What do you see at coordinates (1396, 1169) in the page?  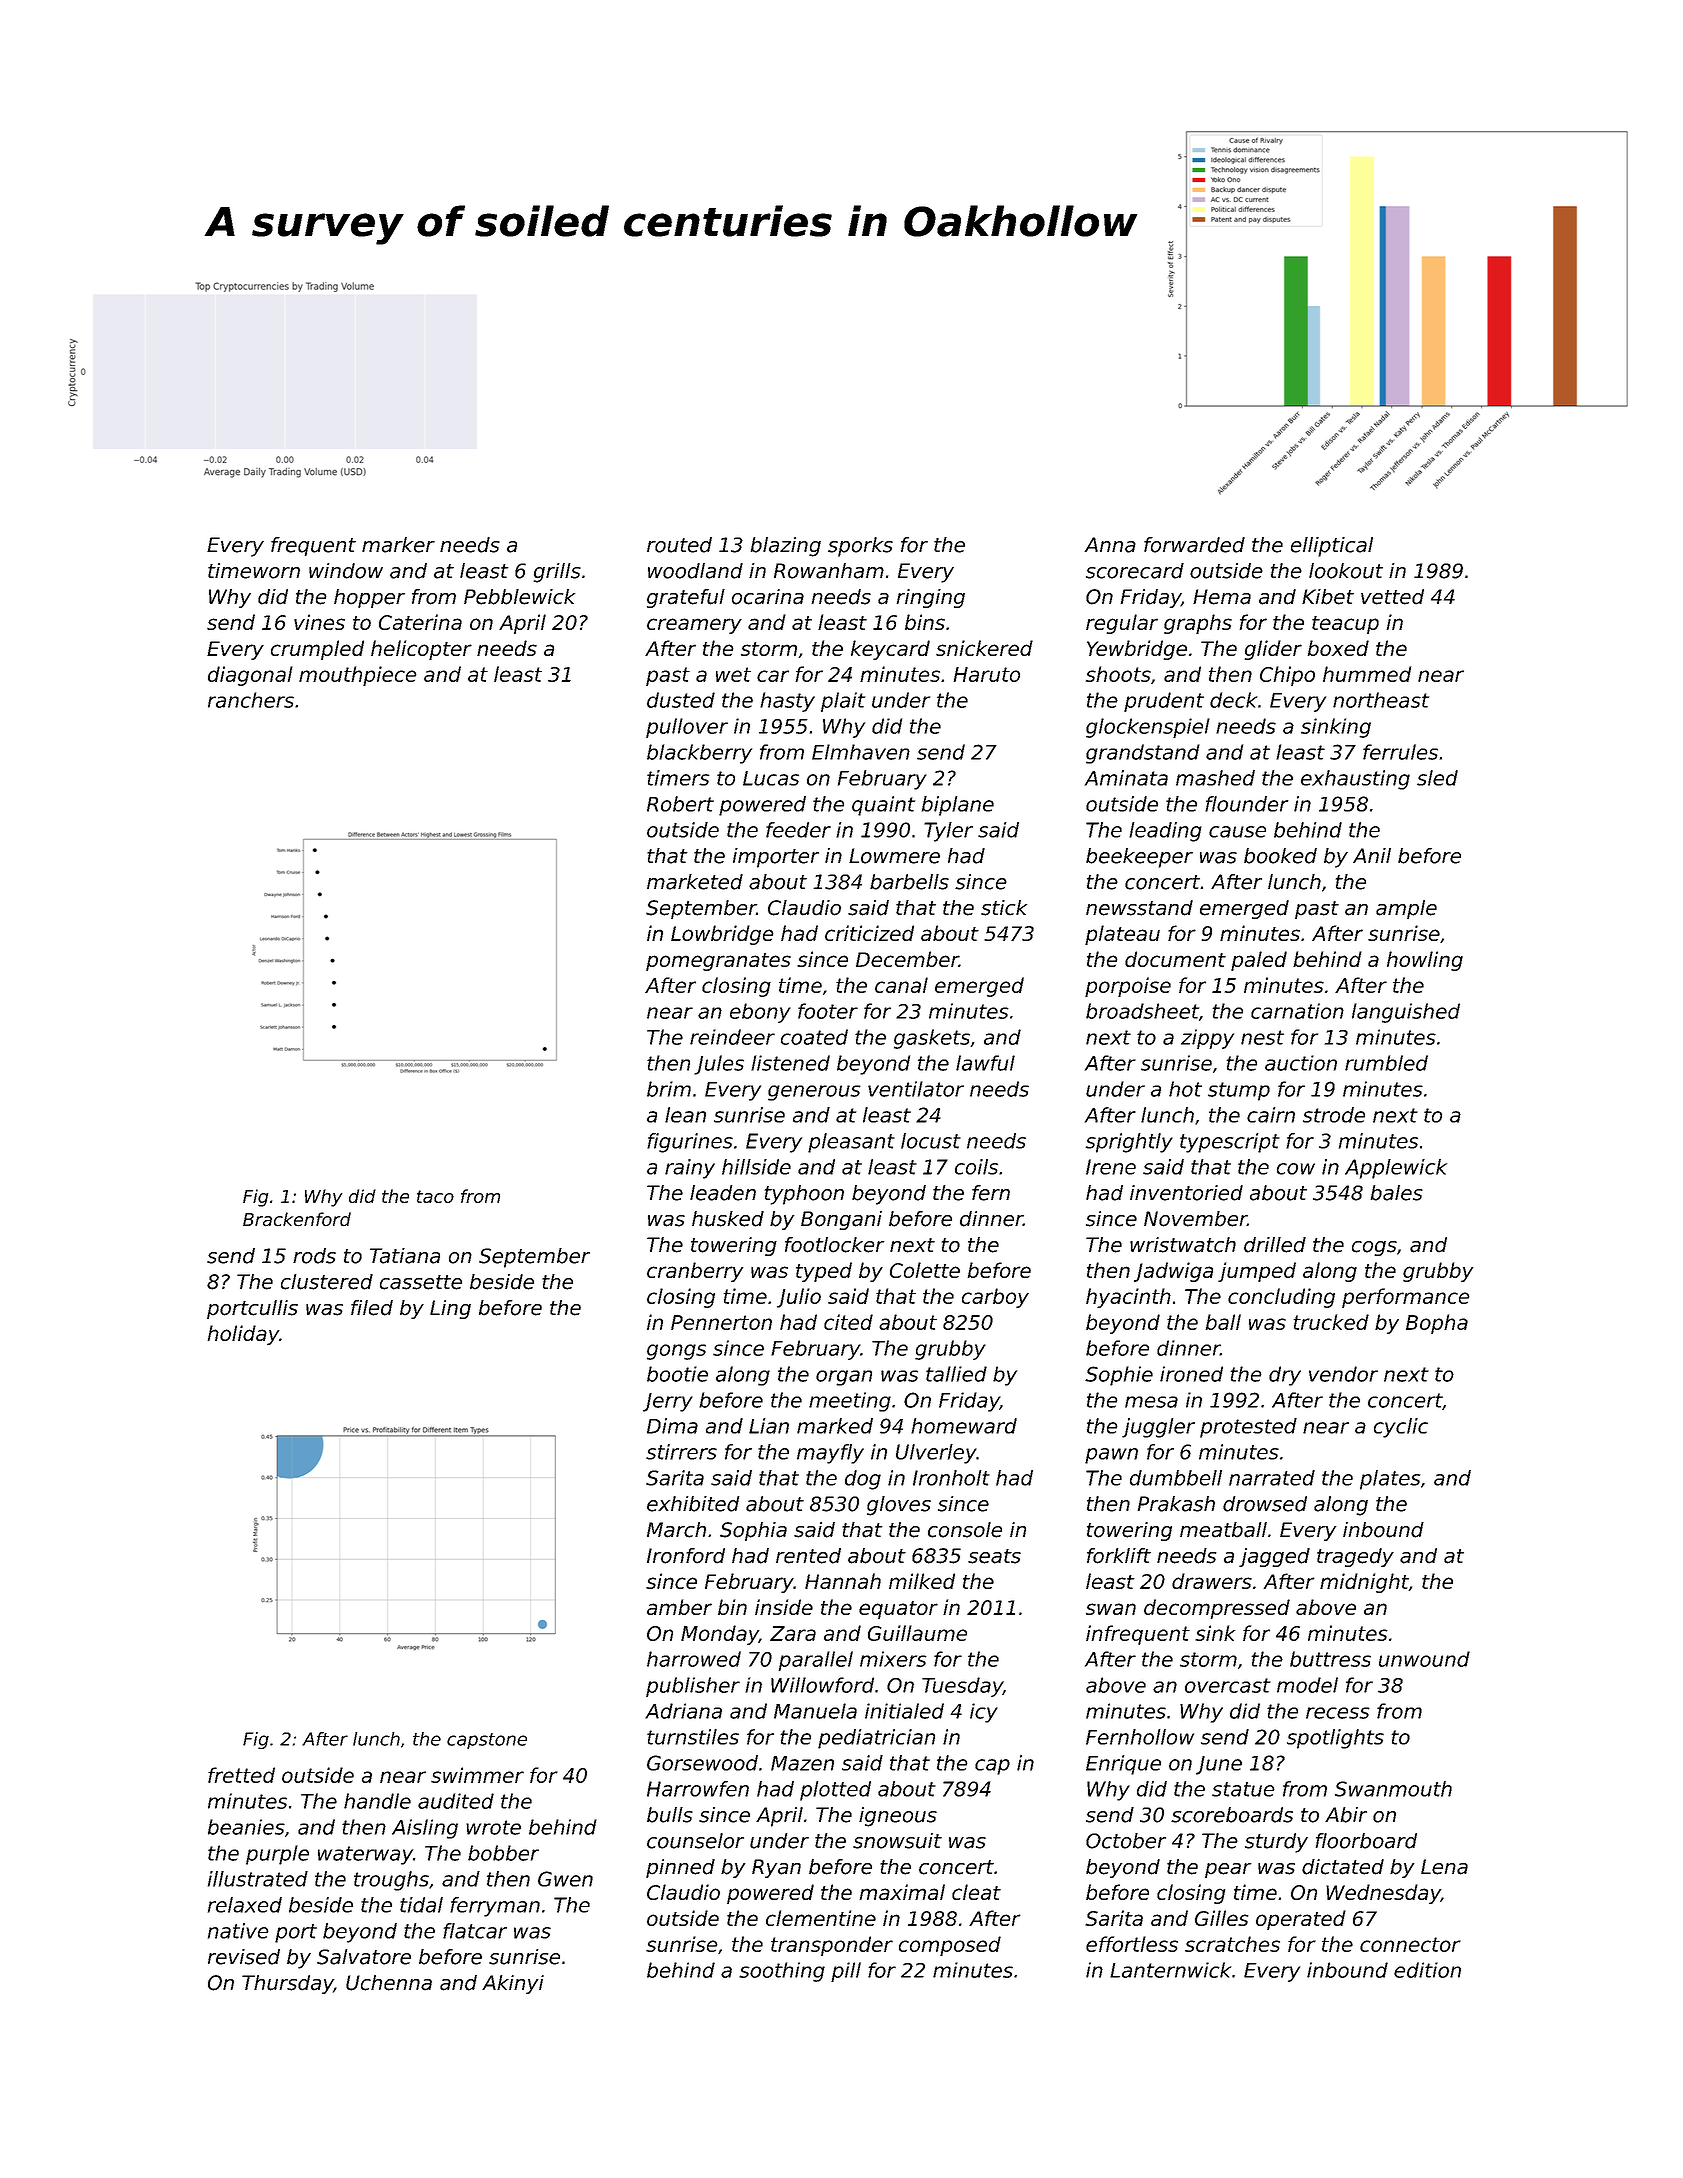 I see `Applewick` at bounding box center [1396, 1169].
